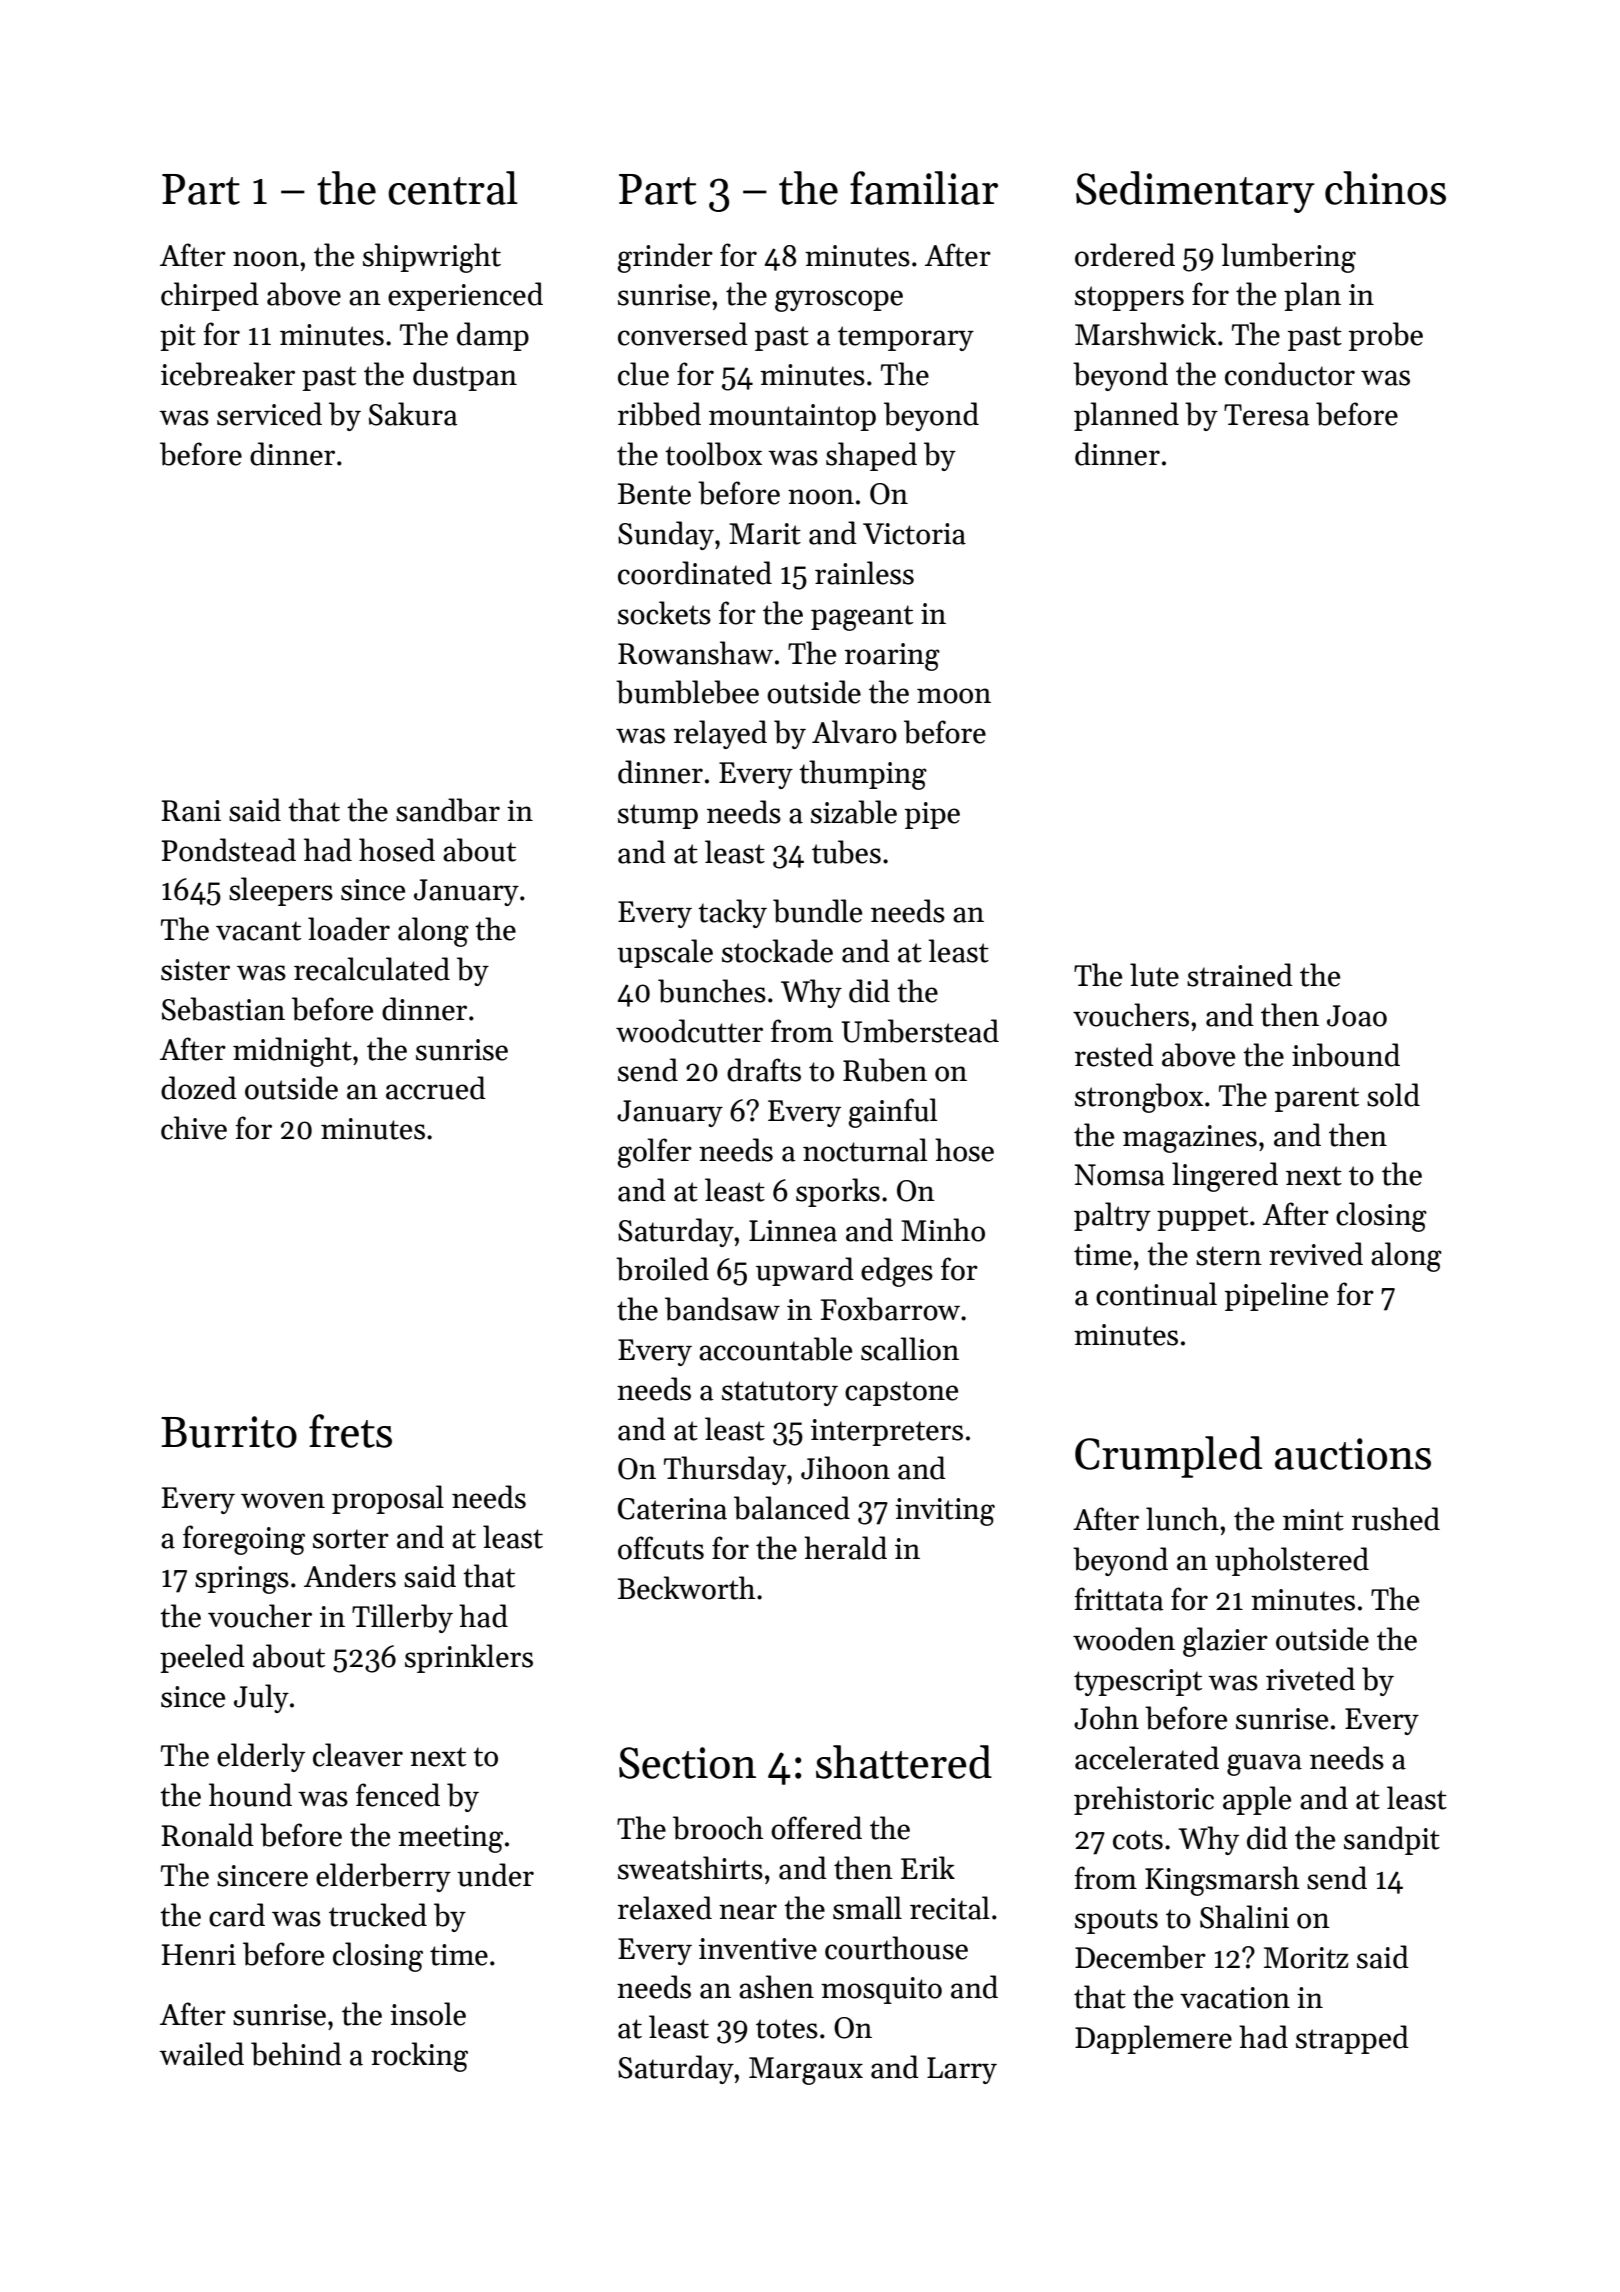 This screenshot has width=1620, height=2292. What do you see at coordinates (1125, 255) in the screenshot?
I see `ordered` at bounding box center [1125, 255].
